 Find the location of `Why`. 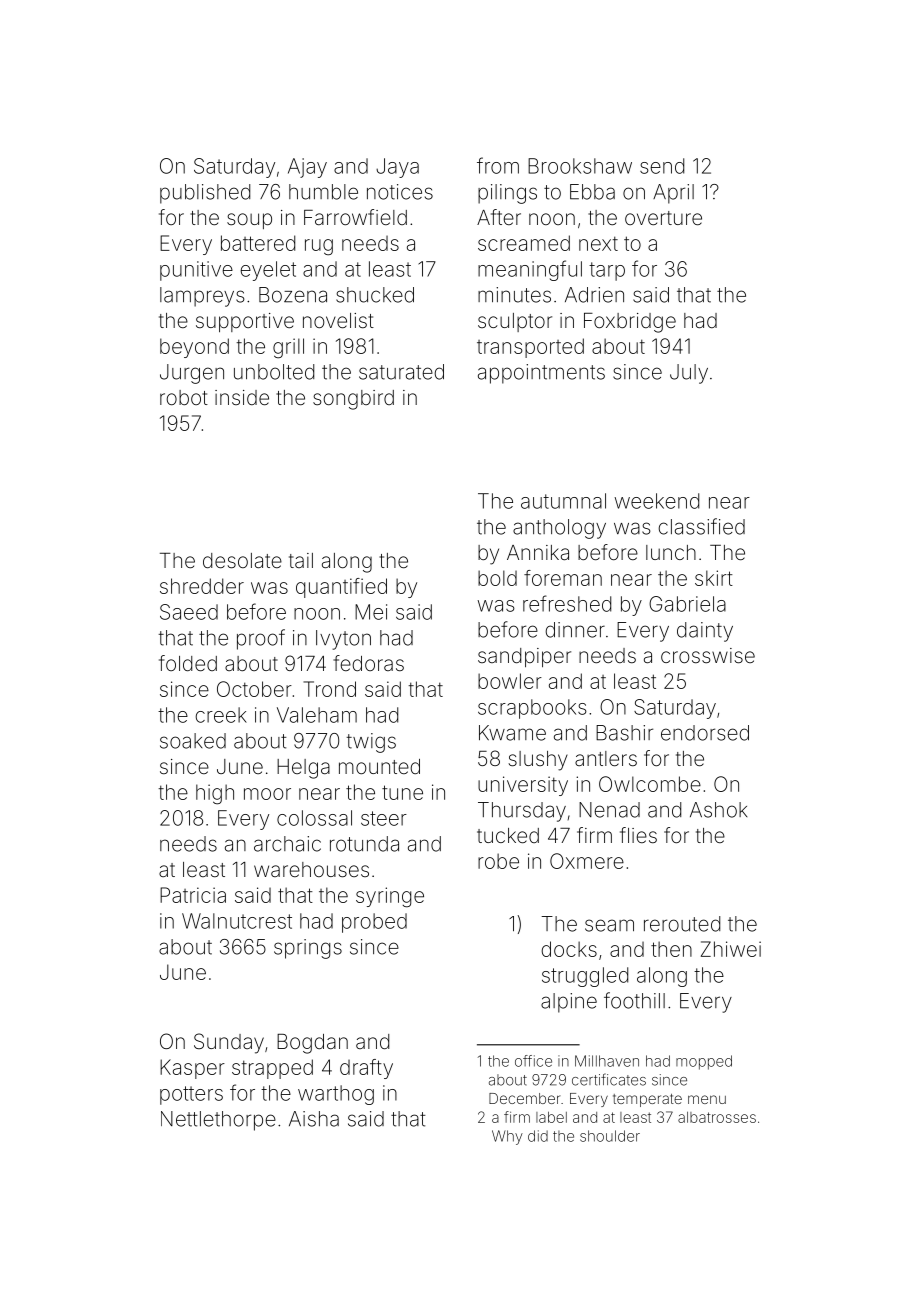

Why is located at coordinates (507, 1137).
